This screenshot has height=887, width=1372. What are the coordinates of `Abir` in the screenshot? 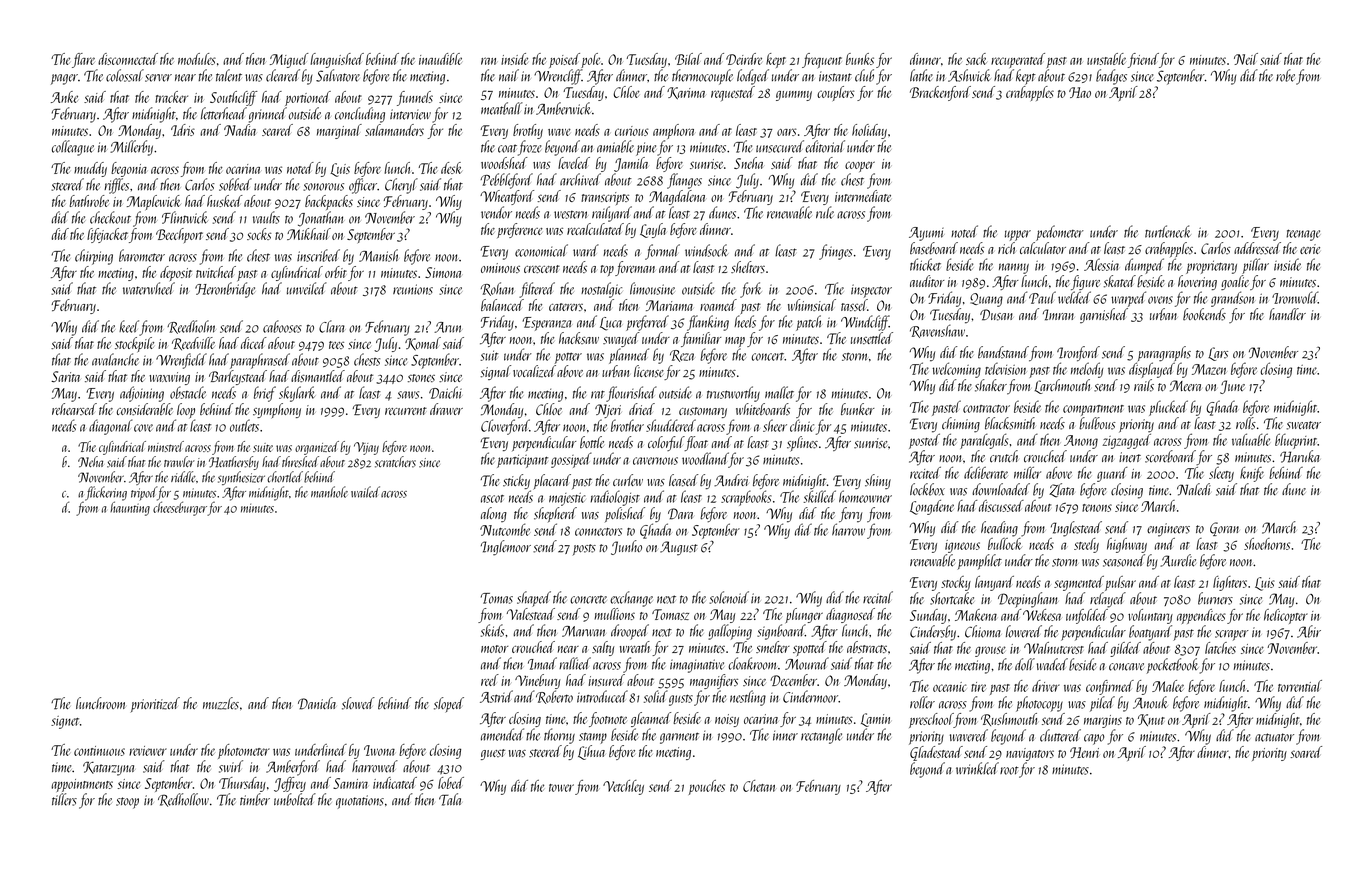 It's located at (1309, 631).
